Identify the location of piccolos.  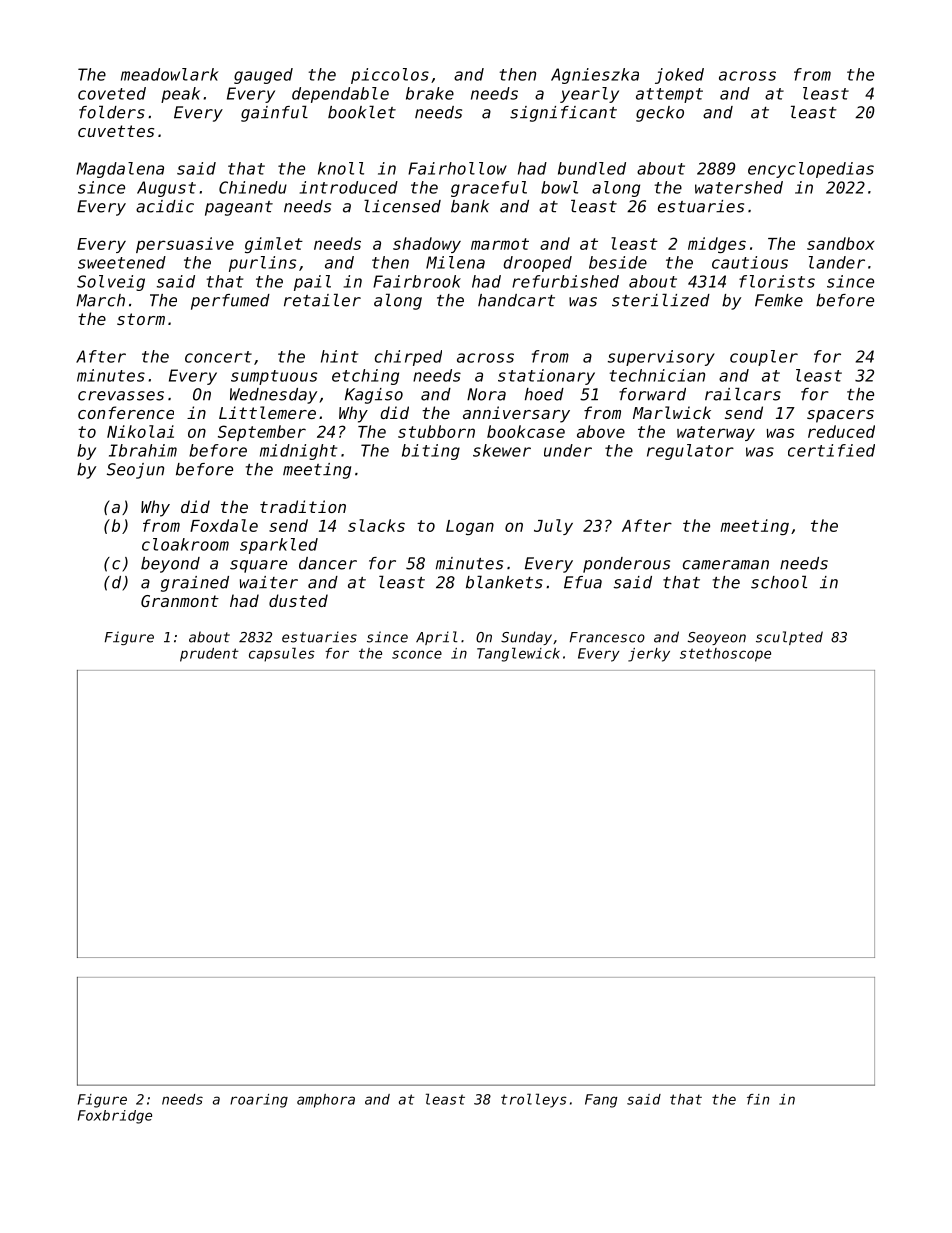
(390, 76).
